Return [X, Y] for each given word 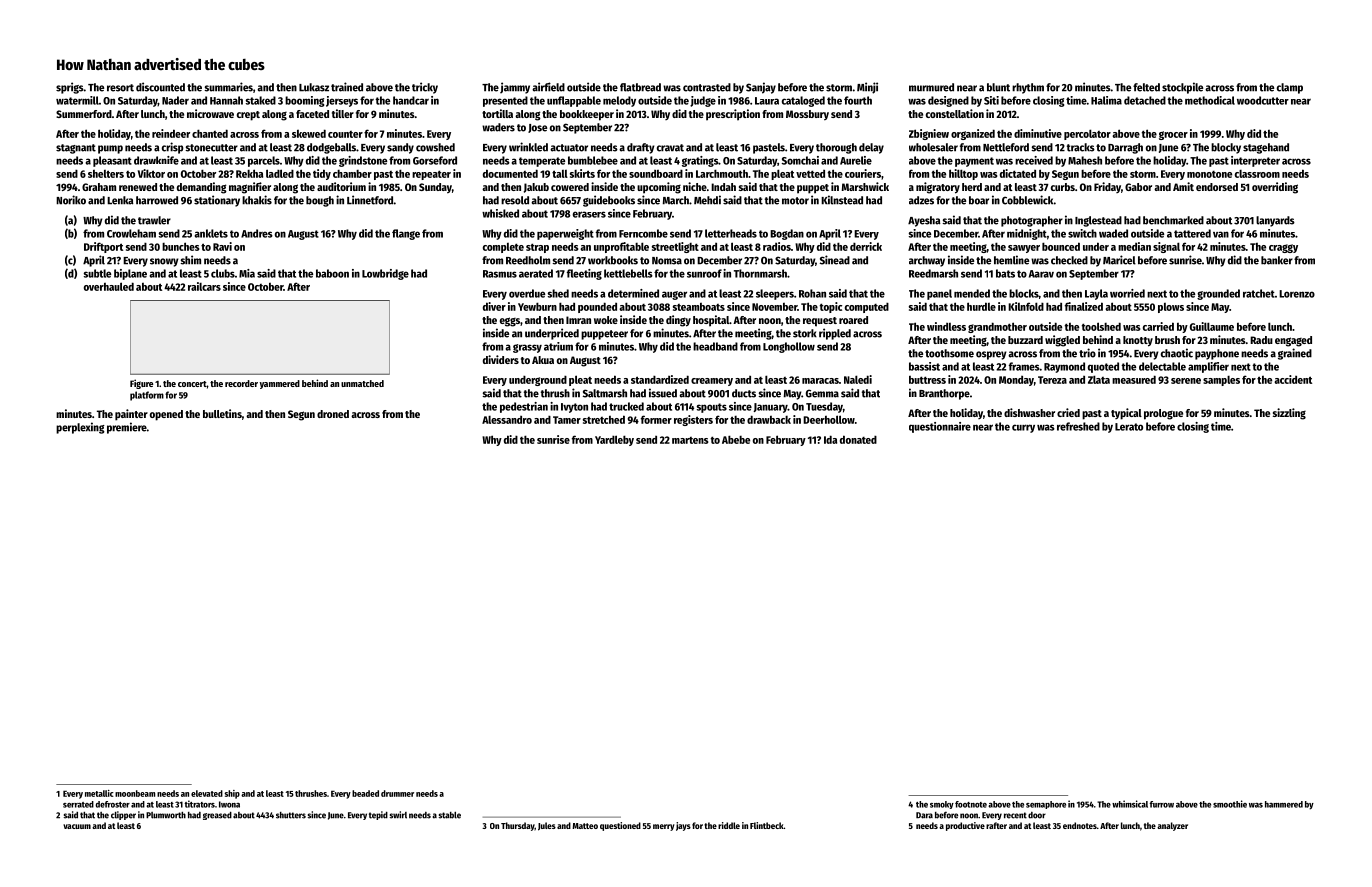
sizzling [1289, 414]
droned [333, 414]
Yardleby [614, 440]
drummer [397, 793]
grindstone [363, 161]
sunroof [704, 273]
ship [232, 794]
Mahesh [1085, 160]
